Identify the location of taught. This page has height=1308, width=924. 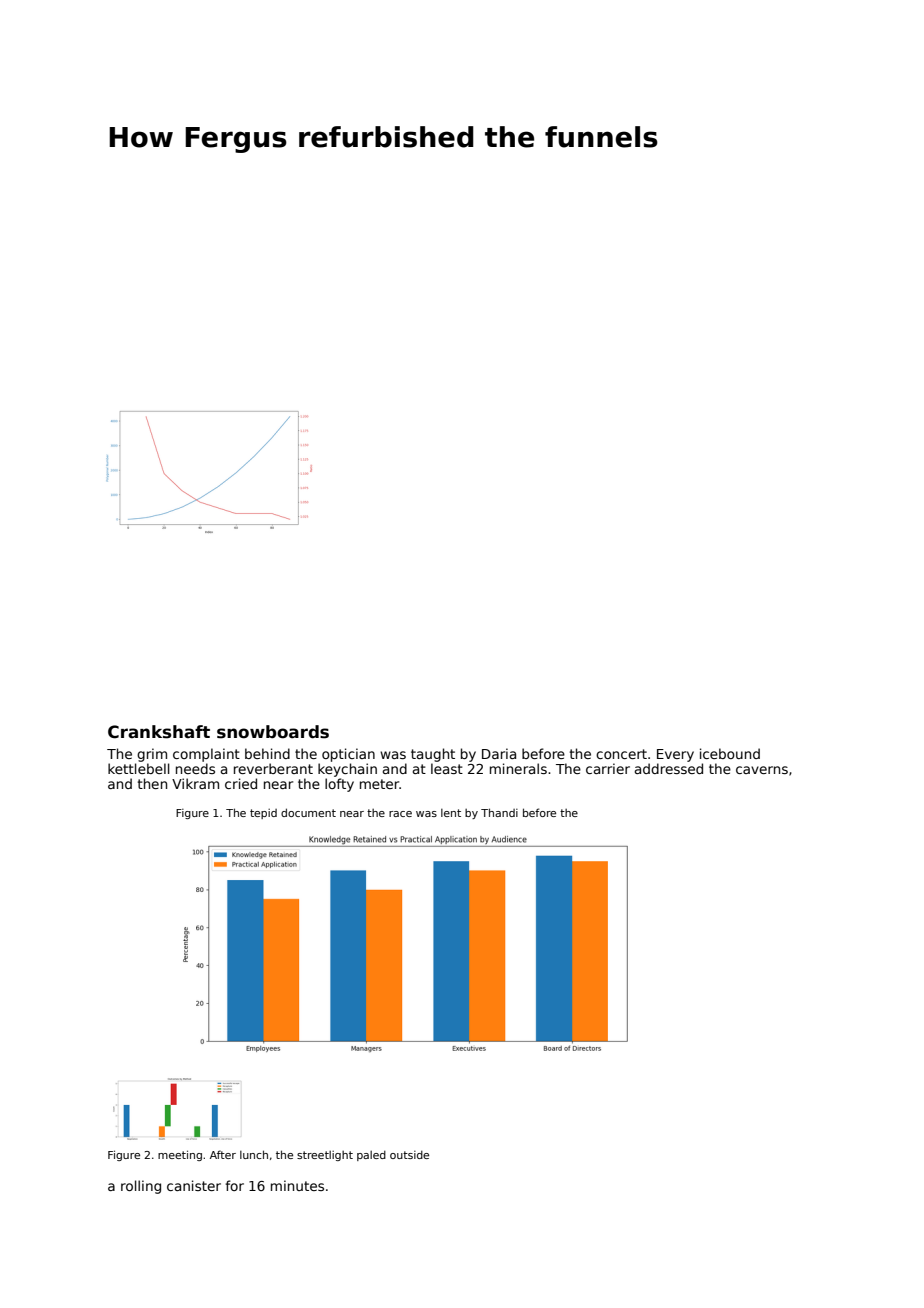
(433, 755).
